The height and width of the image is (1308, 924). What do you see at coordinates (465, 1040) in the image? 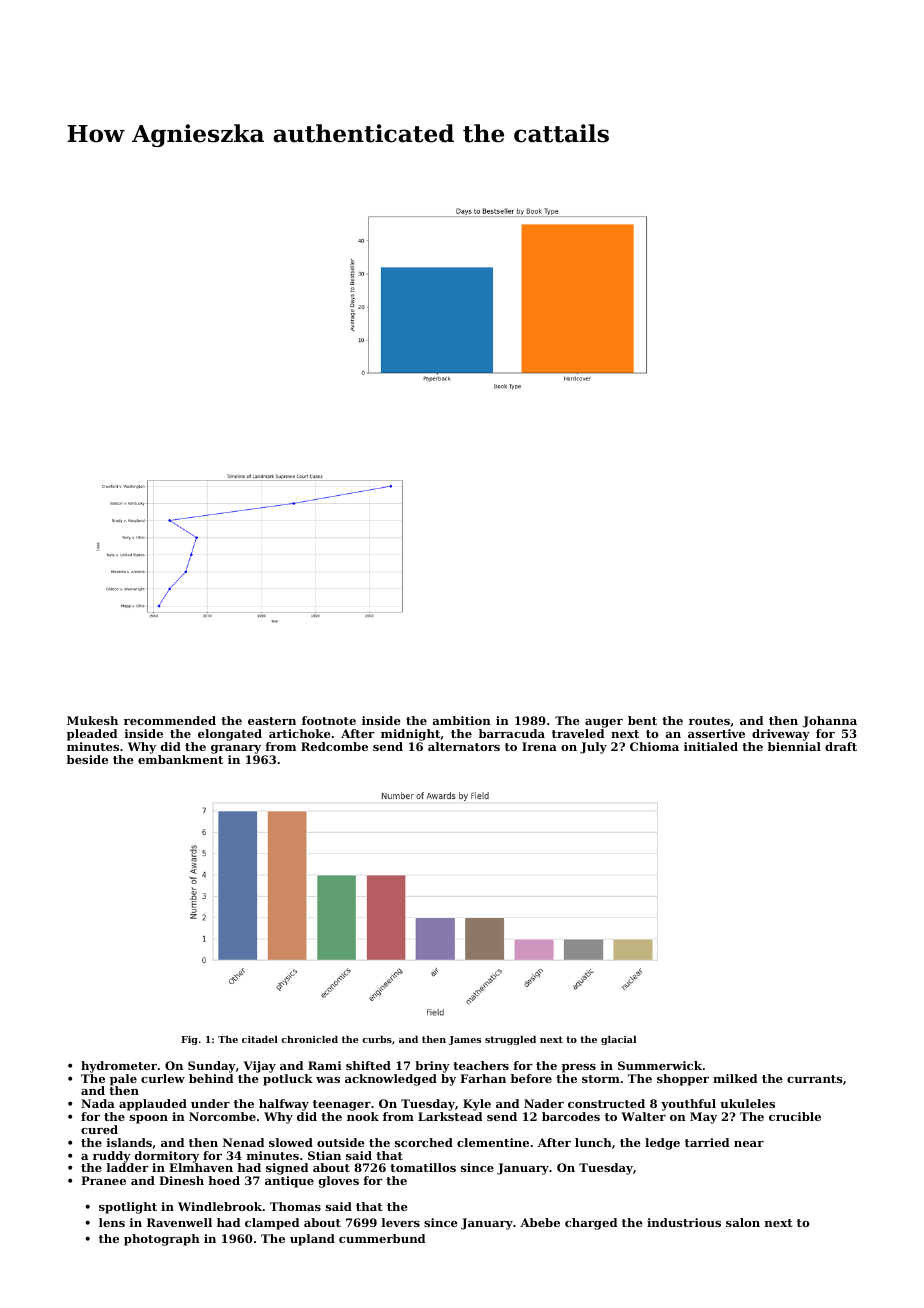
I see `James` at bounding box center [465, 1040].
